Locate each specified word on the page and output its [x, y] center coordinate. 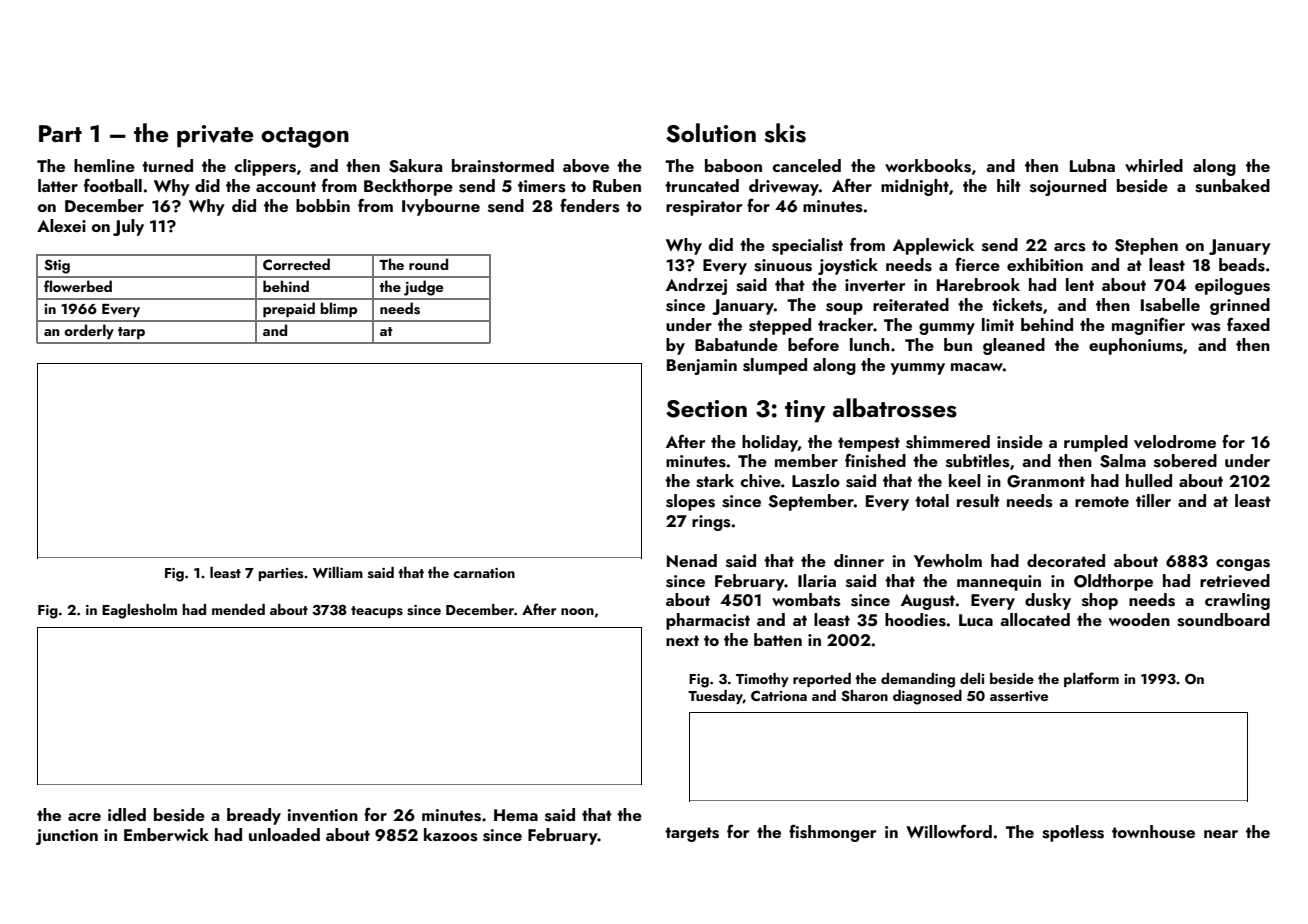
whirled [1154, 165]
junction [67, 837]
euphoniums [1136, 346]
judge [424, 288]
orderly [89, 331]
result [978, 501]
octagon [305, 137]
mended [238, 609]
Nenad [692, 560]
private [215, 136]
